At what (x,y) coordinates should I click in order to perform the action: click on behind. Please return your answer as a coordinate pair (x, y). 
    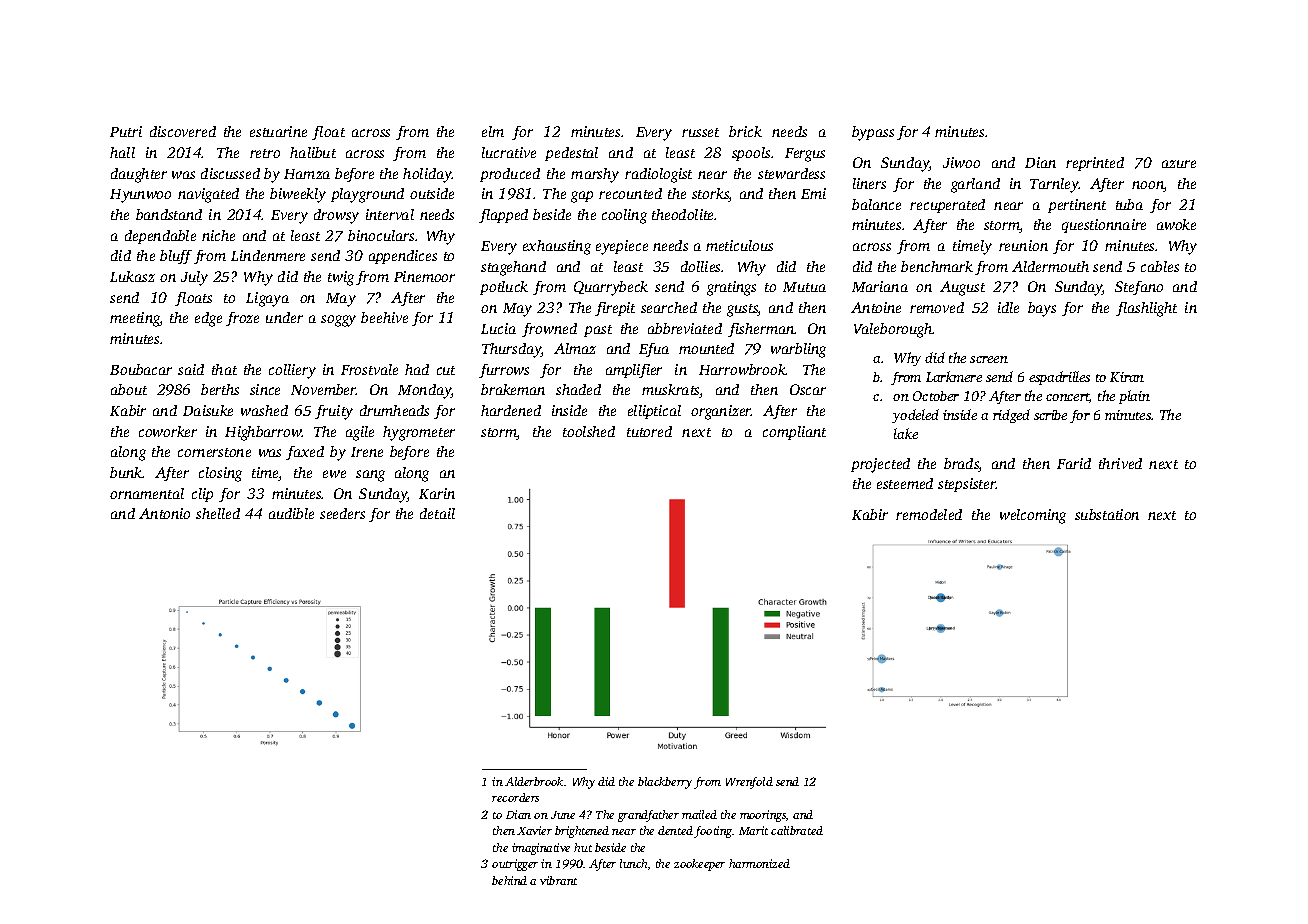
    Looking at the image, I should click on (509, 880).
